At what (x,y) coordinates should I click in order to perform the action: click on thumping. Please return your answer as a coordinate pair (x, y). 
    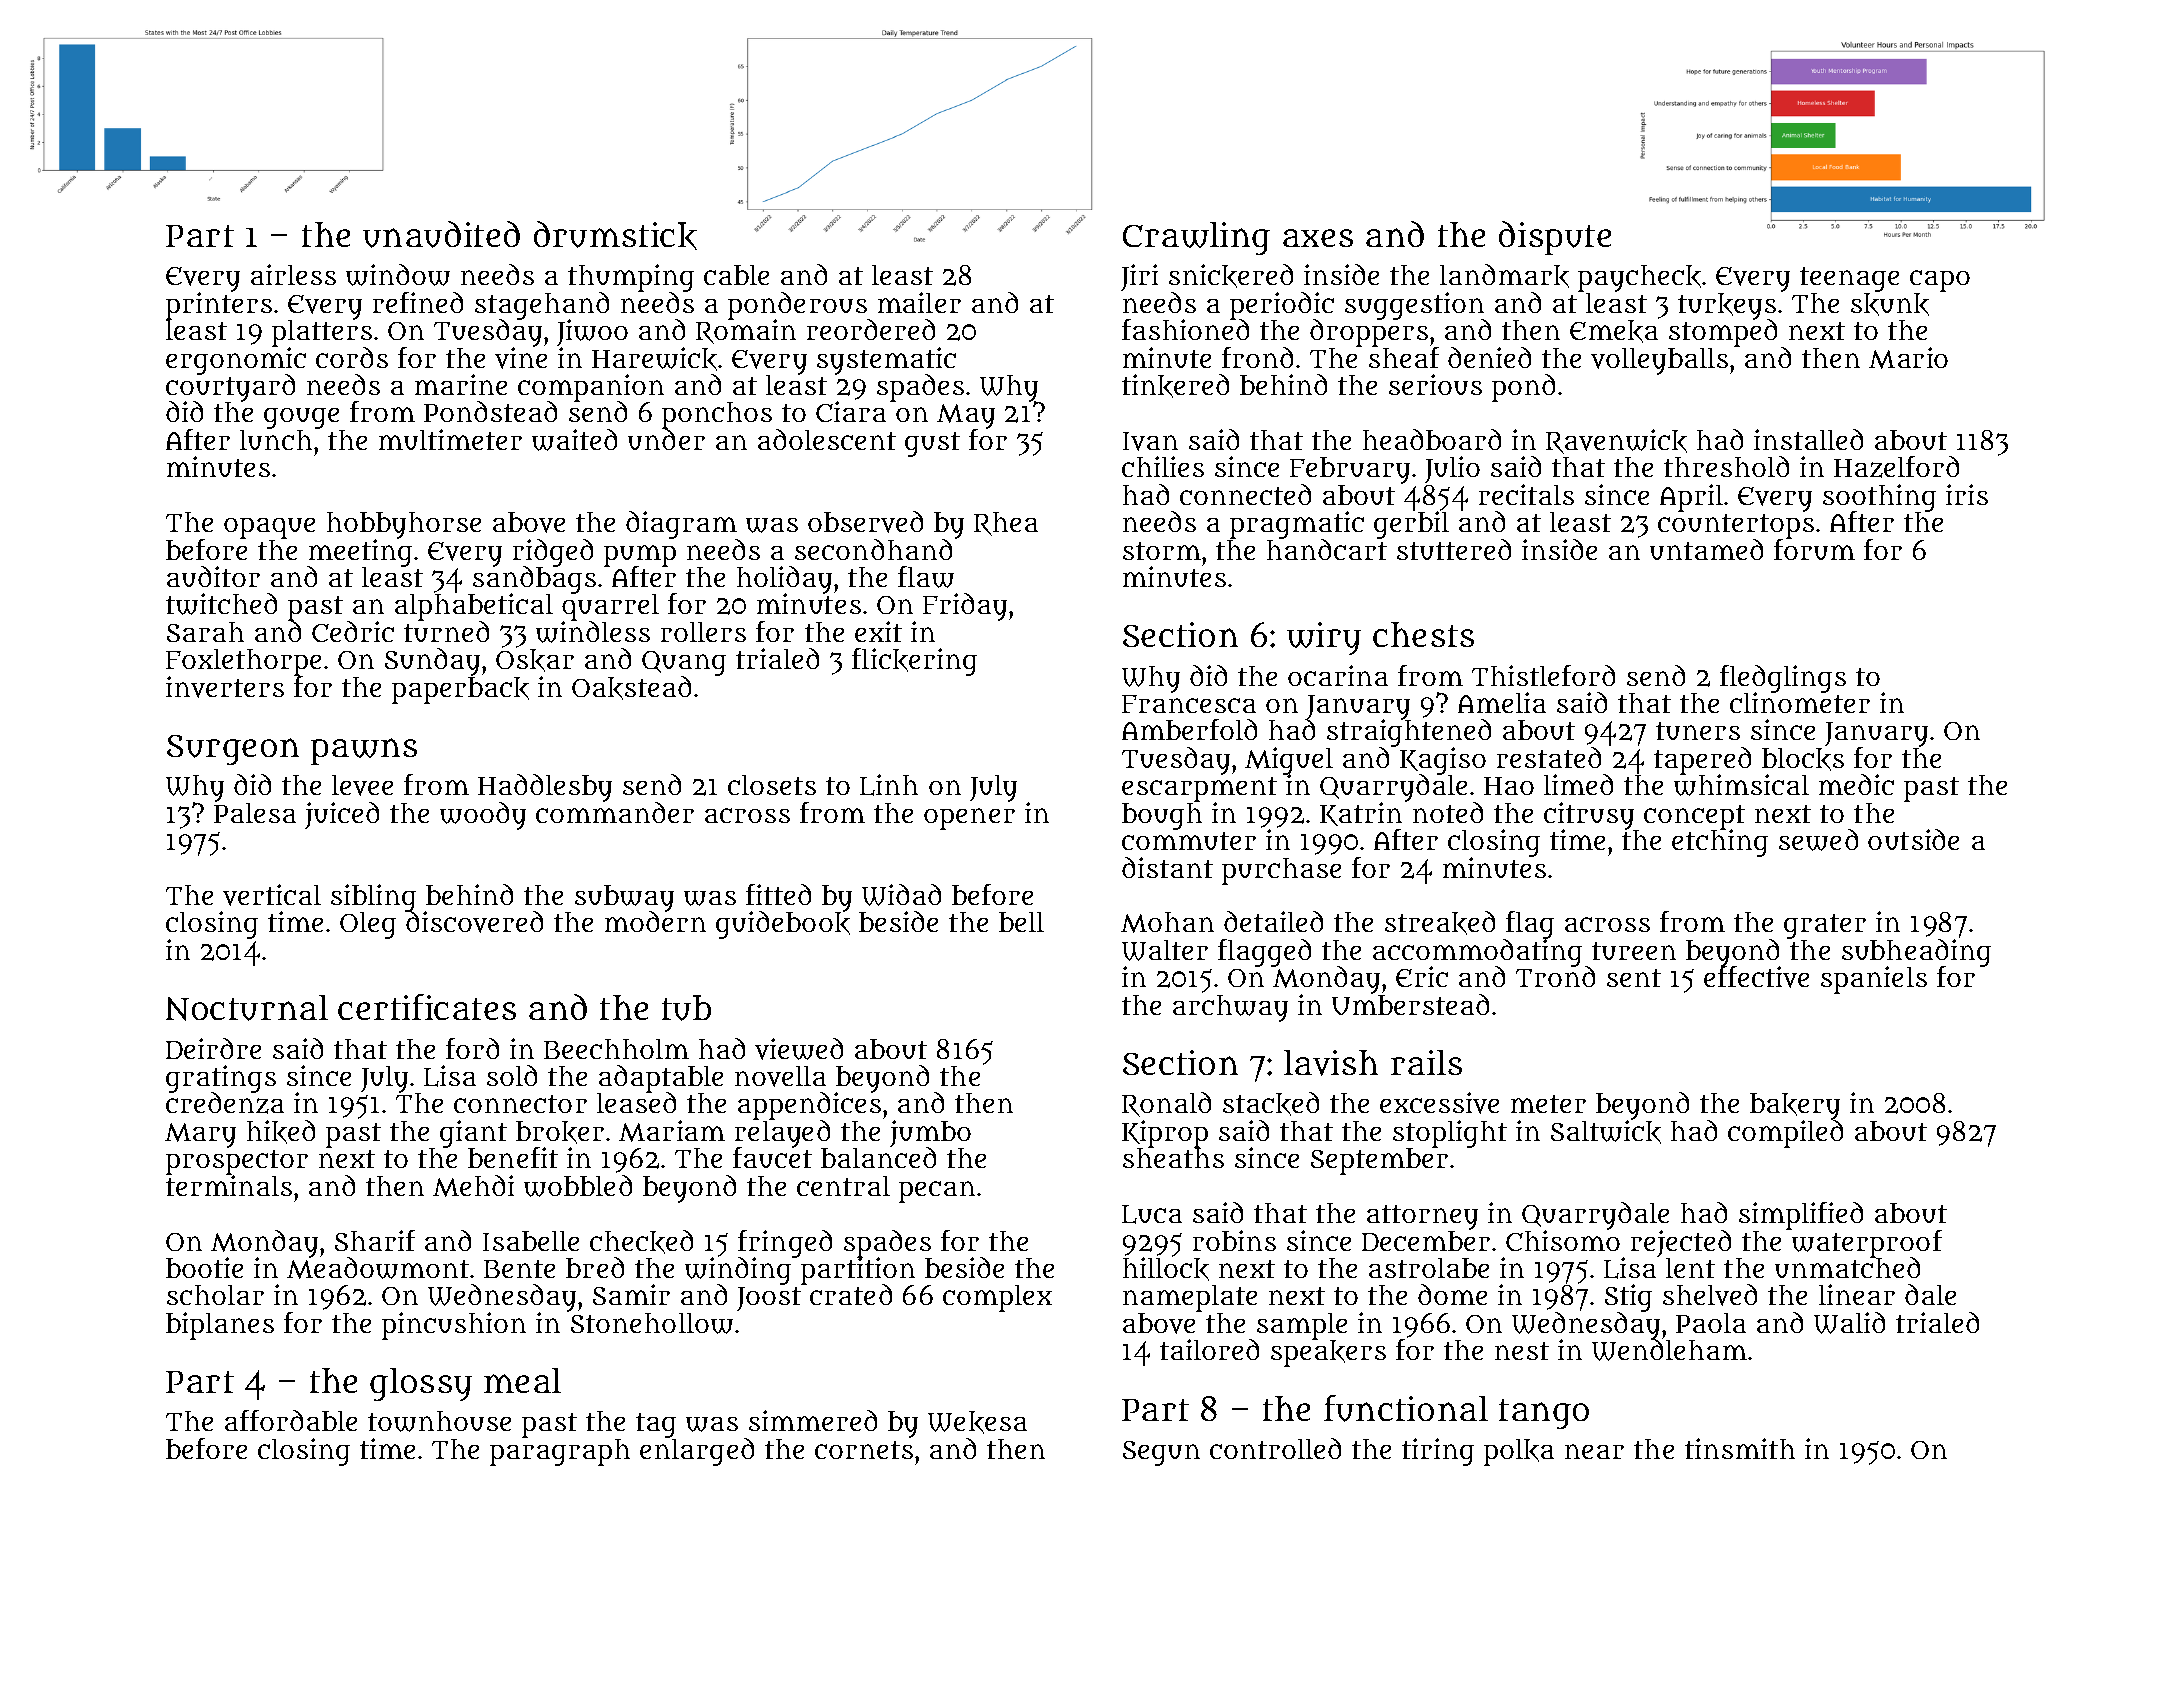
    Looking at the image, I should click on (631, 278).
